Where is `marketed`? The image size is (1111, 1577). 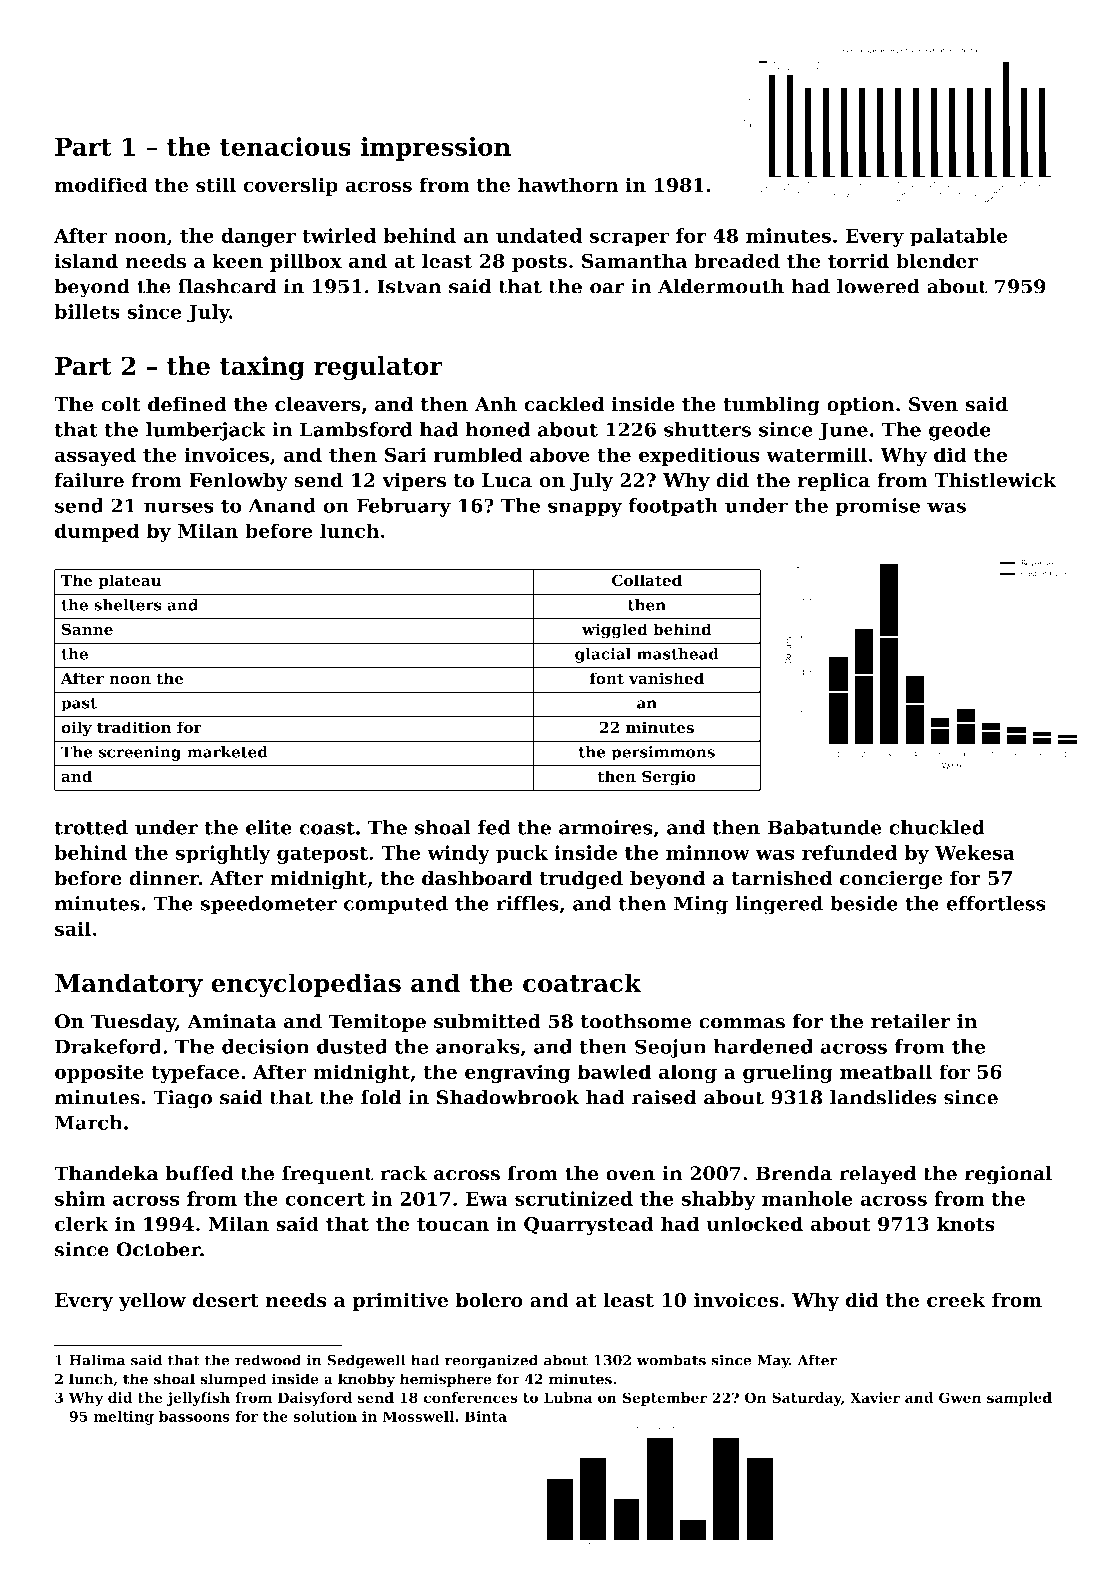
marketed is located at coordinates (227, 752).
